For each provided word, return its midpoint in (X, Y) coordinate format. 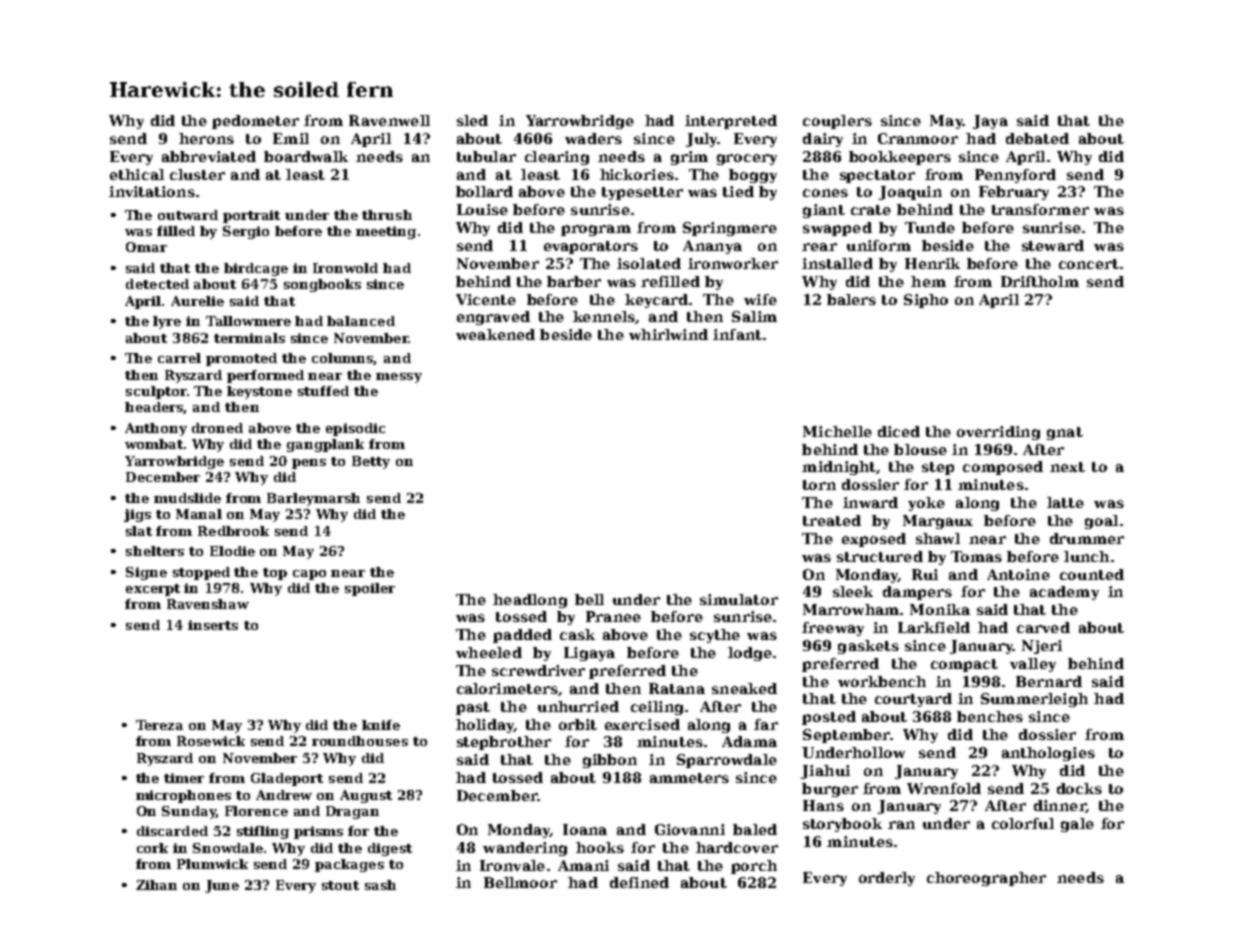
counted (1092, 574)
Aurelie (197, 301)
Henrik (932, 263)
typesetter (642, 193)
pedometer (255, 122)
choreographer (986, 879)
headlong (530, 601)
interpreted (731, 122)
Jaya (990, 122)
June (222, 886)
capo (309, 575)
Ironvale (512, 865)
